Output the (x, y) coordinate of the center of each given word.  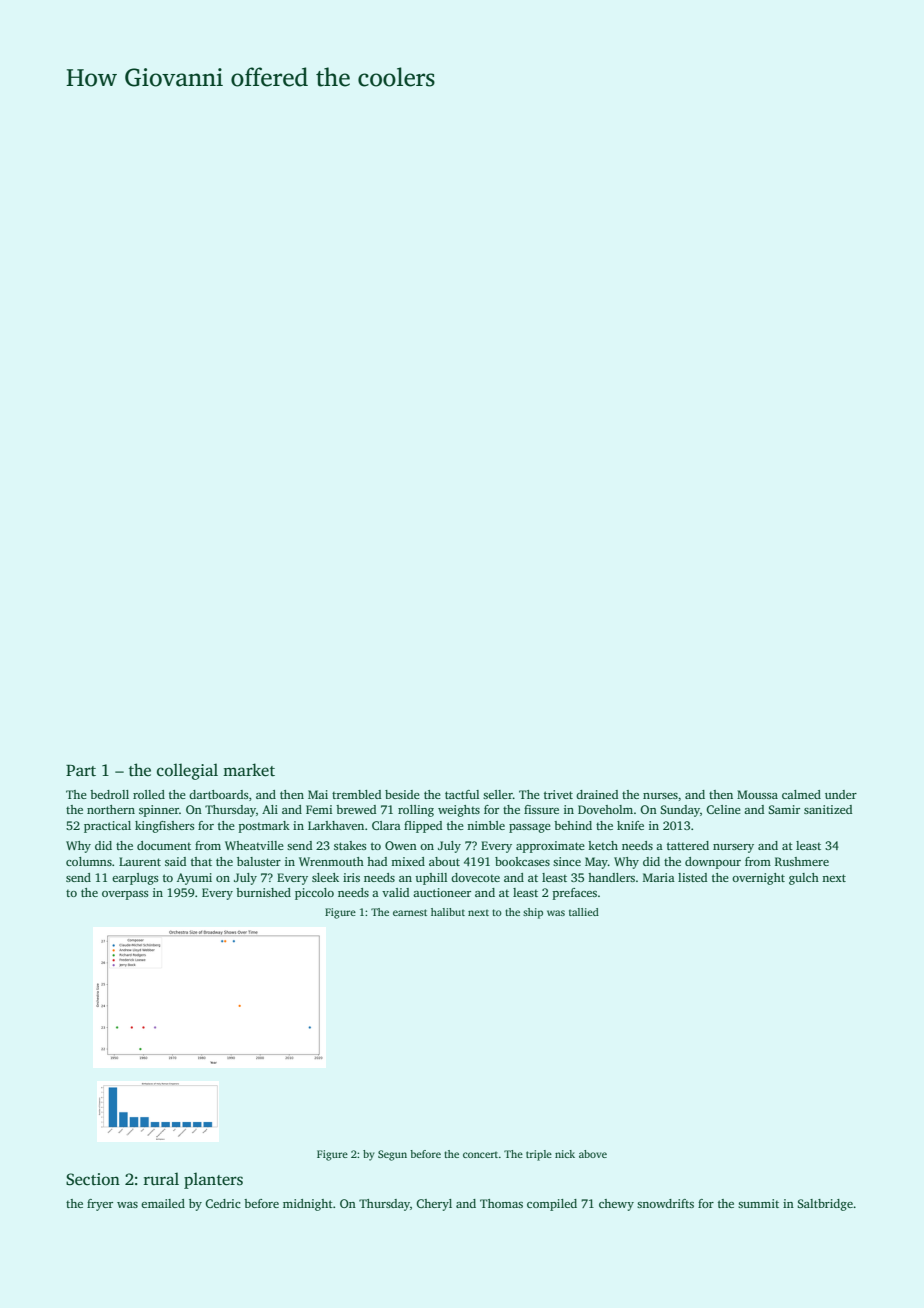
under (841, 794)
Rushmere (802, 861)
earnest (410, 912)
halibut (448, 912)
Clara (386, 825)
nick (565, 1154)
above (593, 1154)
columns (89, 861)
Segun (392, 1155)
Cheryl (434, 1205)
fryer (100, 1205)
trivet (558, 794)
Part (81, 771)
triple (539, 1155)
